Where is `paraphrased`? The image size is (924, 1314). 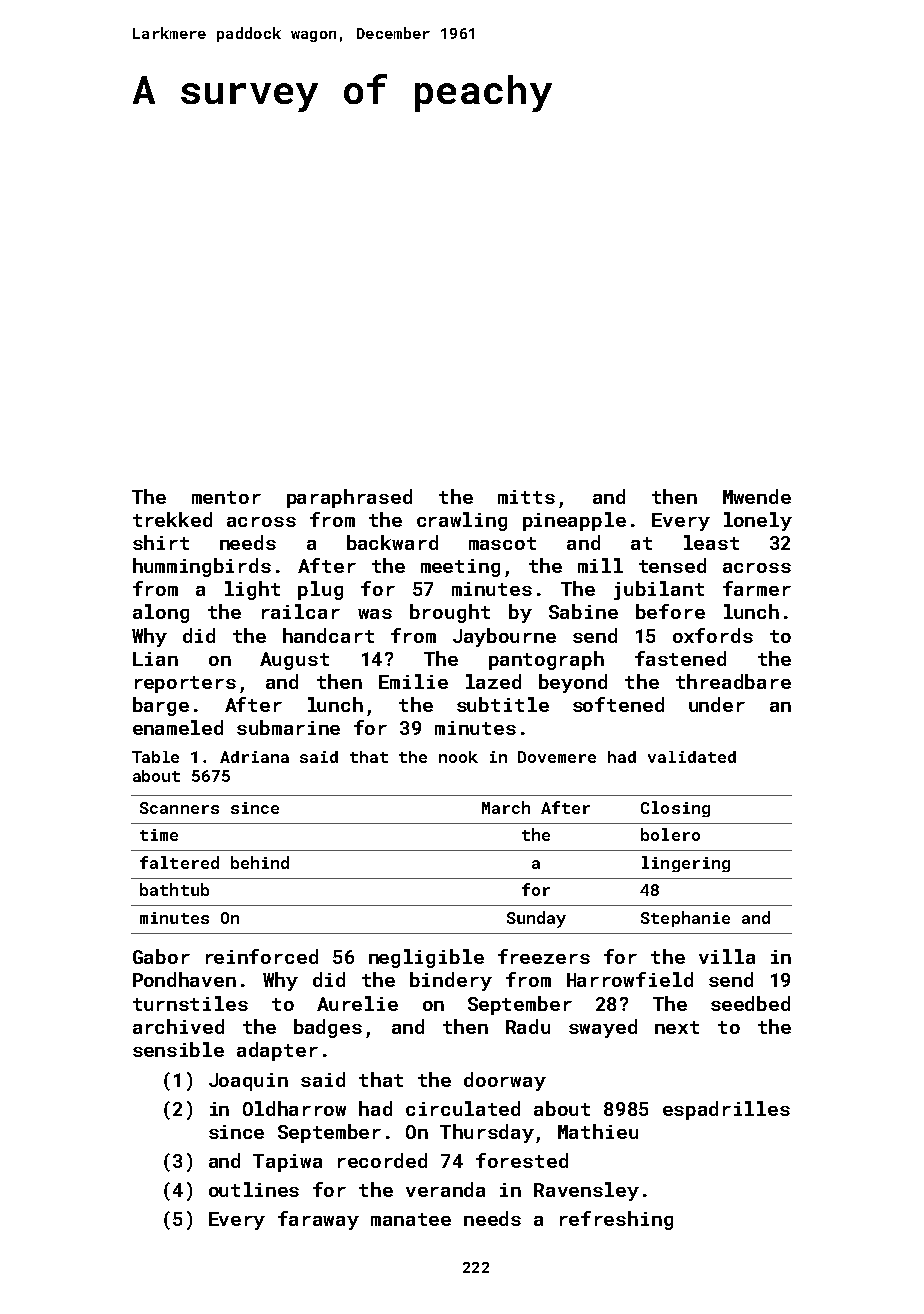
paraphrased is located at coordinates (349, 498).
